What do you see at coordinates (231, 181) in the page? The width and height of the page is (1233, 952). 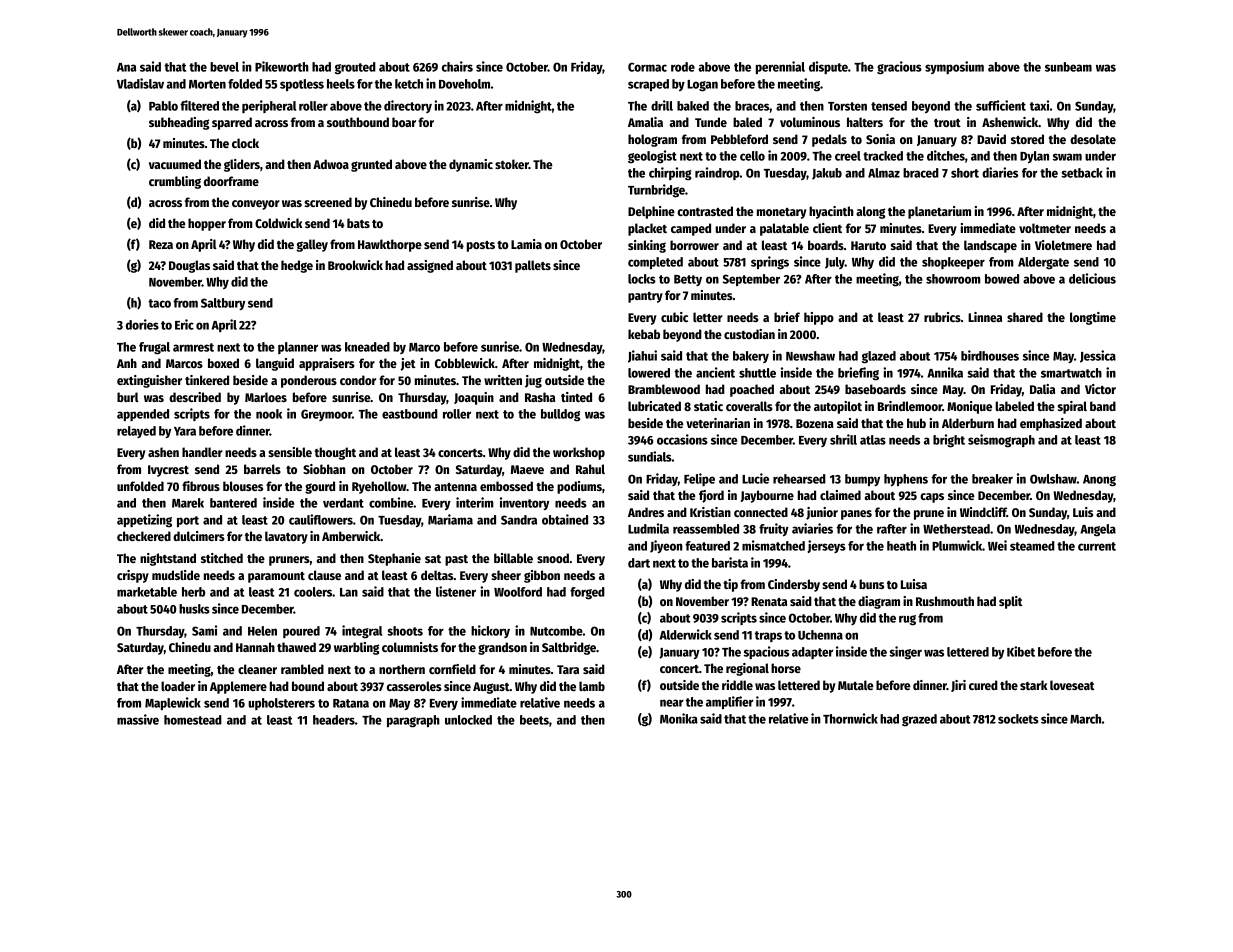 I see `doorframe` at bounding box center [231, 181].
